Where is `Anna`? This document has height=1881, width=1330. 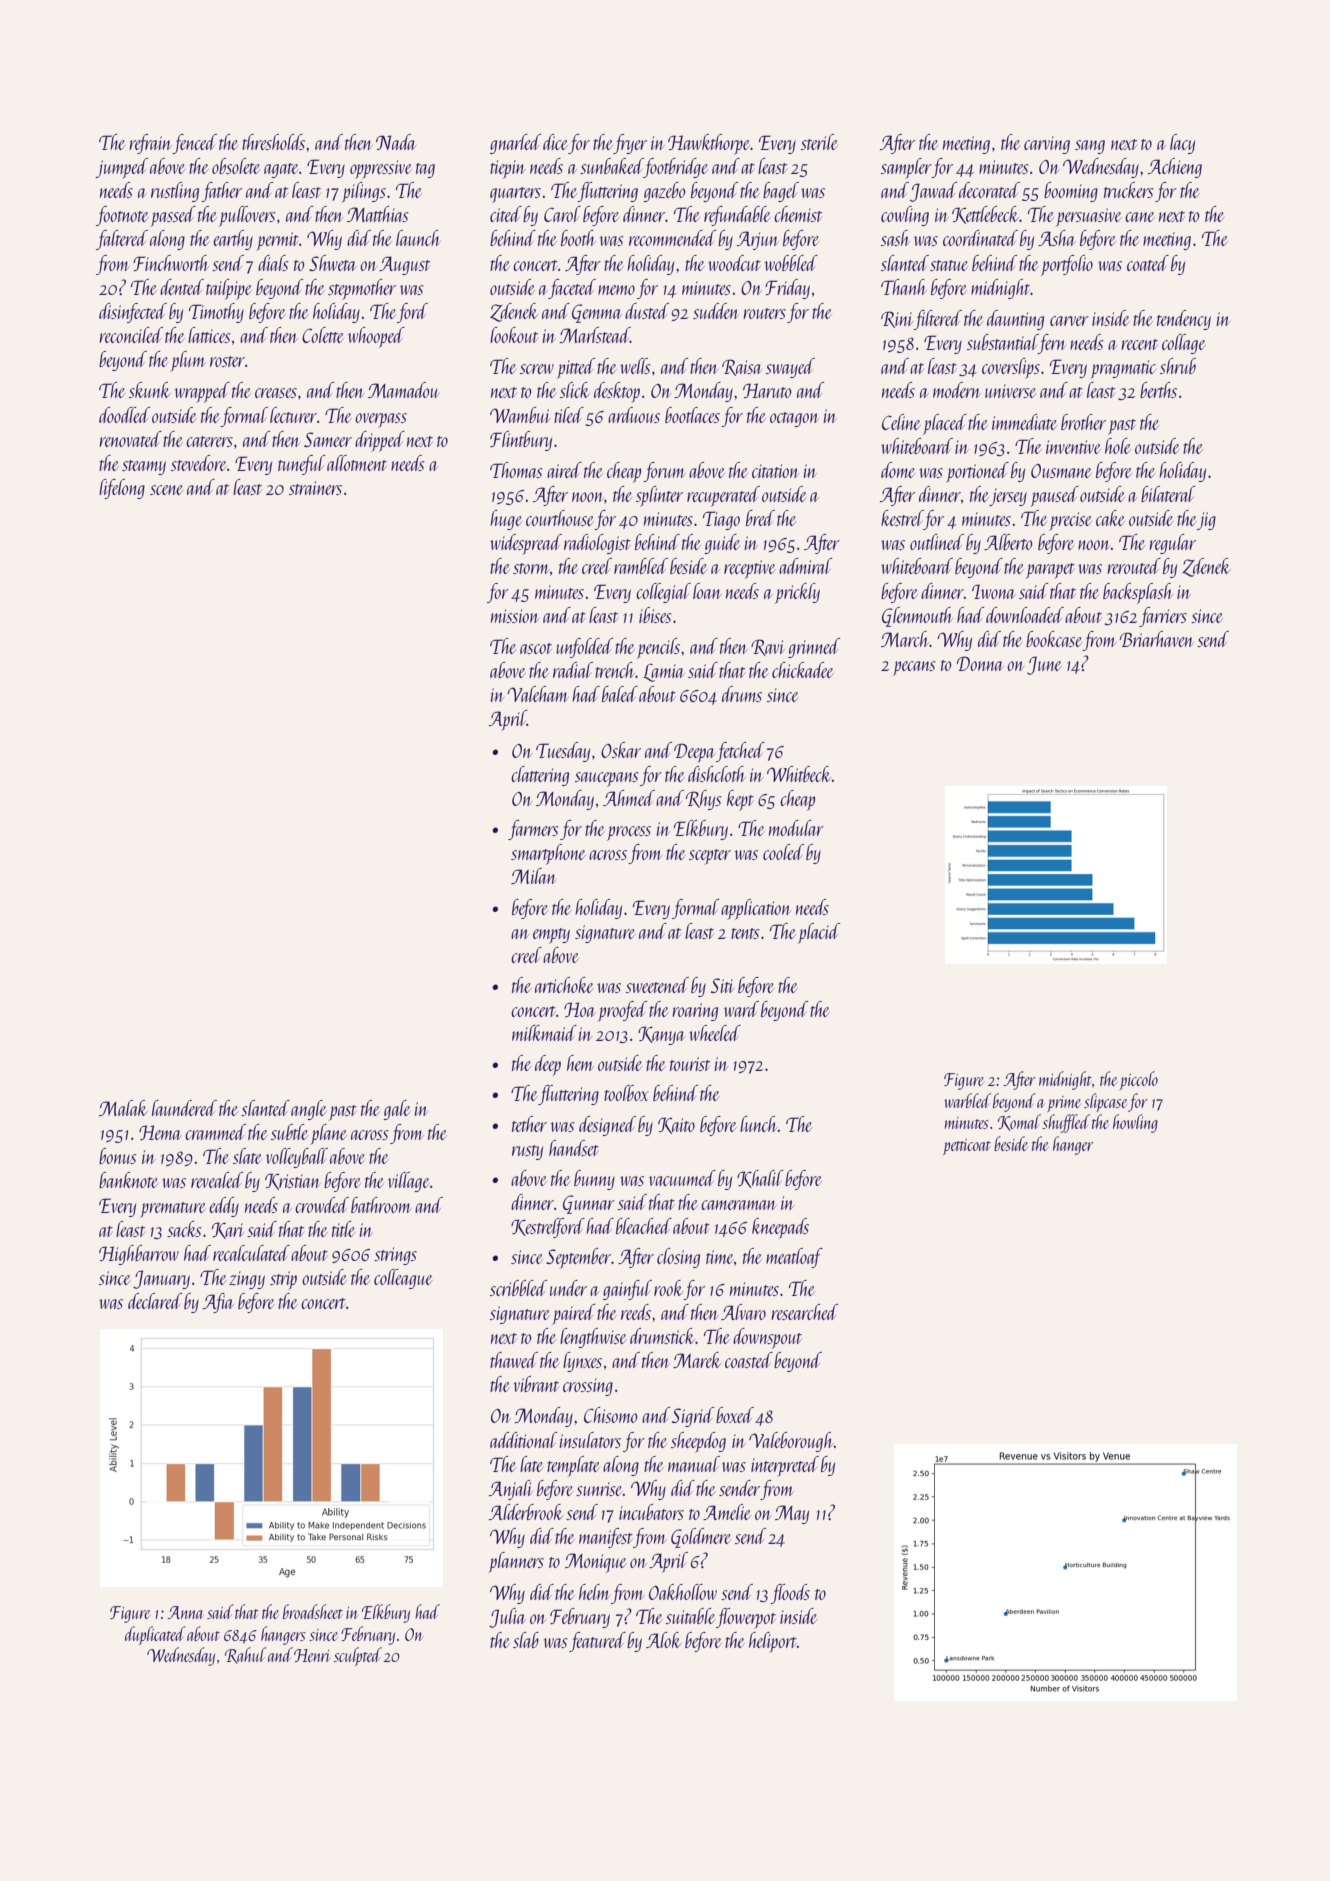
Anna is located at coordinates (185, 1612).
